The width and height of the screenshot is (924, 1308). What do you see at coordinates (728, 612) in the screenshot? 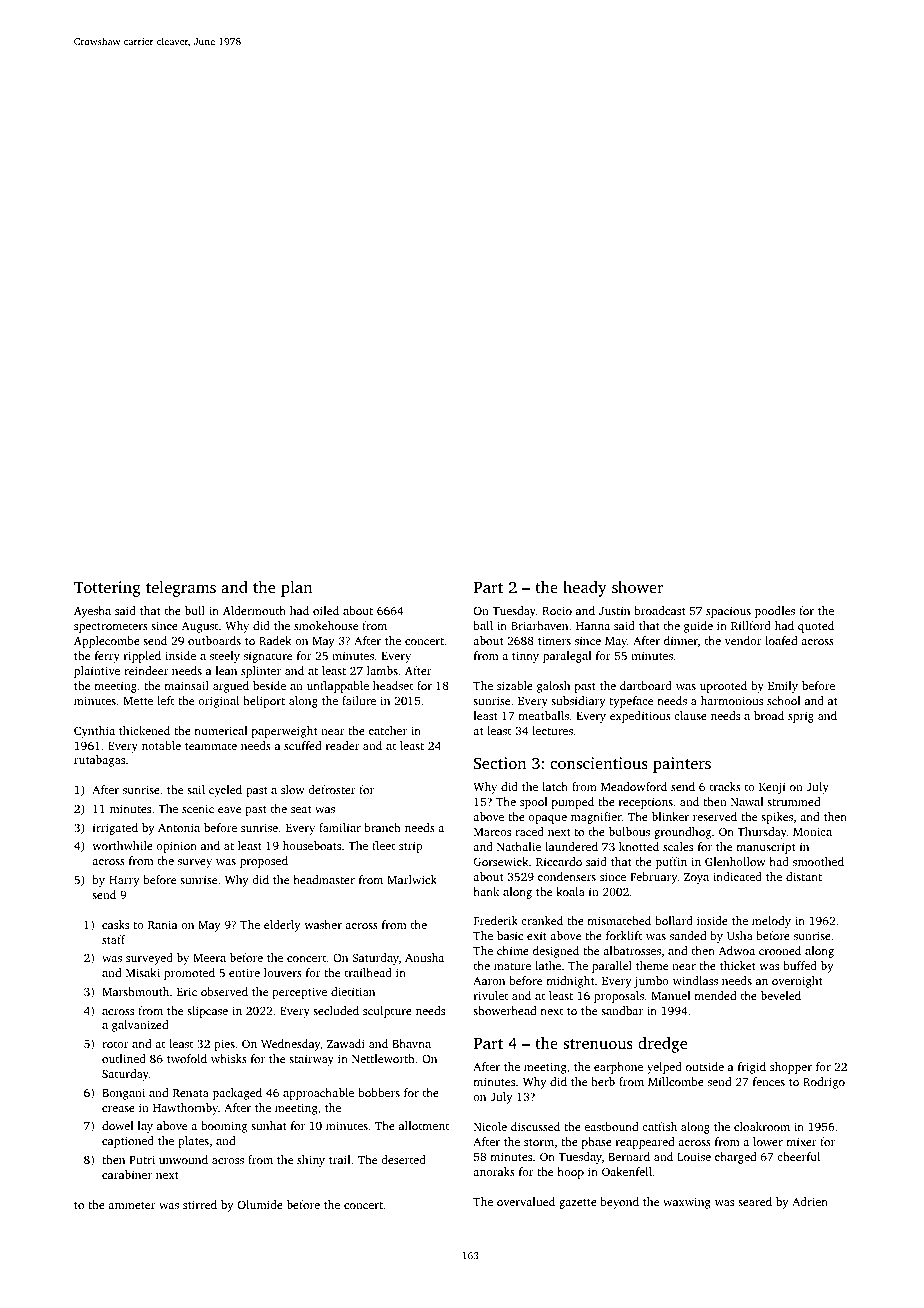
I see `spacious` at bounding box center [728, 612].
